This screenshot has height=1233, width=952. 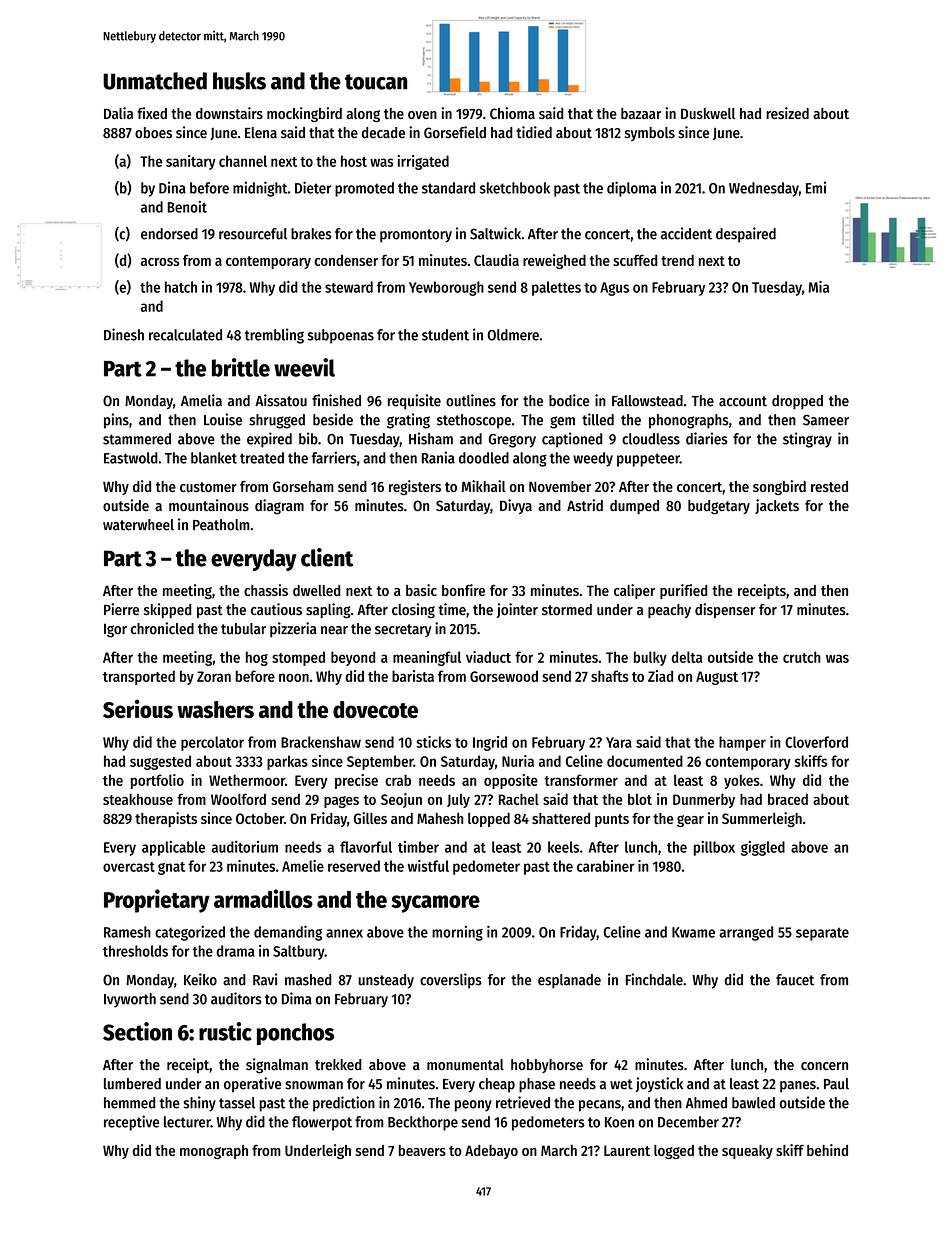 What do you see at coordinates (349, 287) in the screenshot?
I see `steward` at bounding box center [349, 287].
